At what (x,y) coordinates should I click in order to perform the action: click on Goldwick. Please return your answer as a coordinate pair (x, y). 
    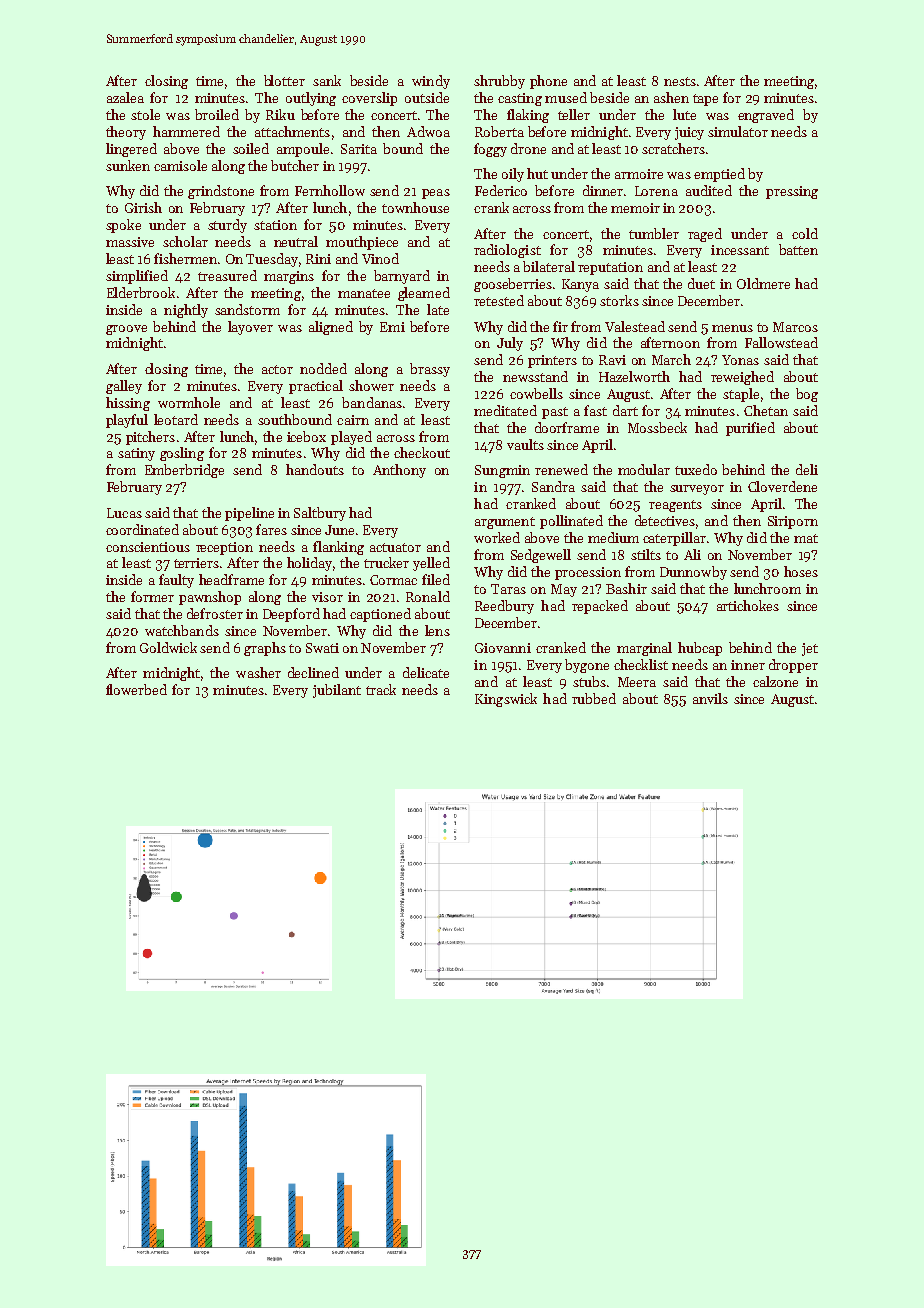
    Looking at the image, I should click on (168, 647).
